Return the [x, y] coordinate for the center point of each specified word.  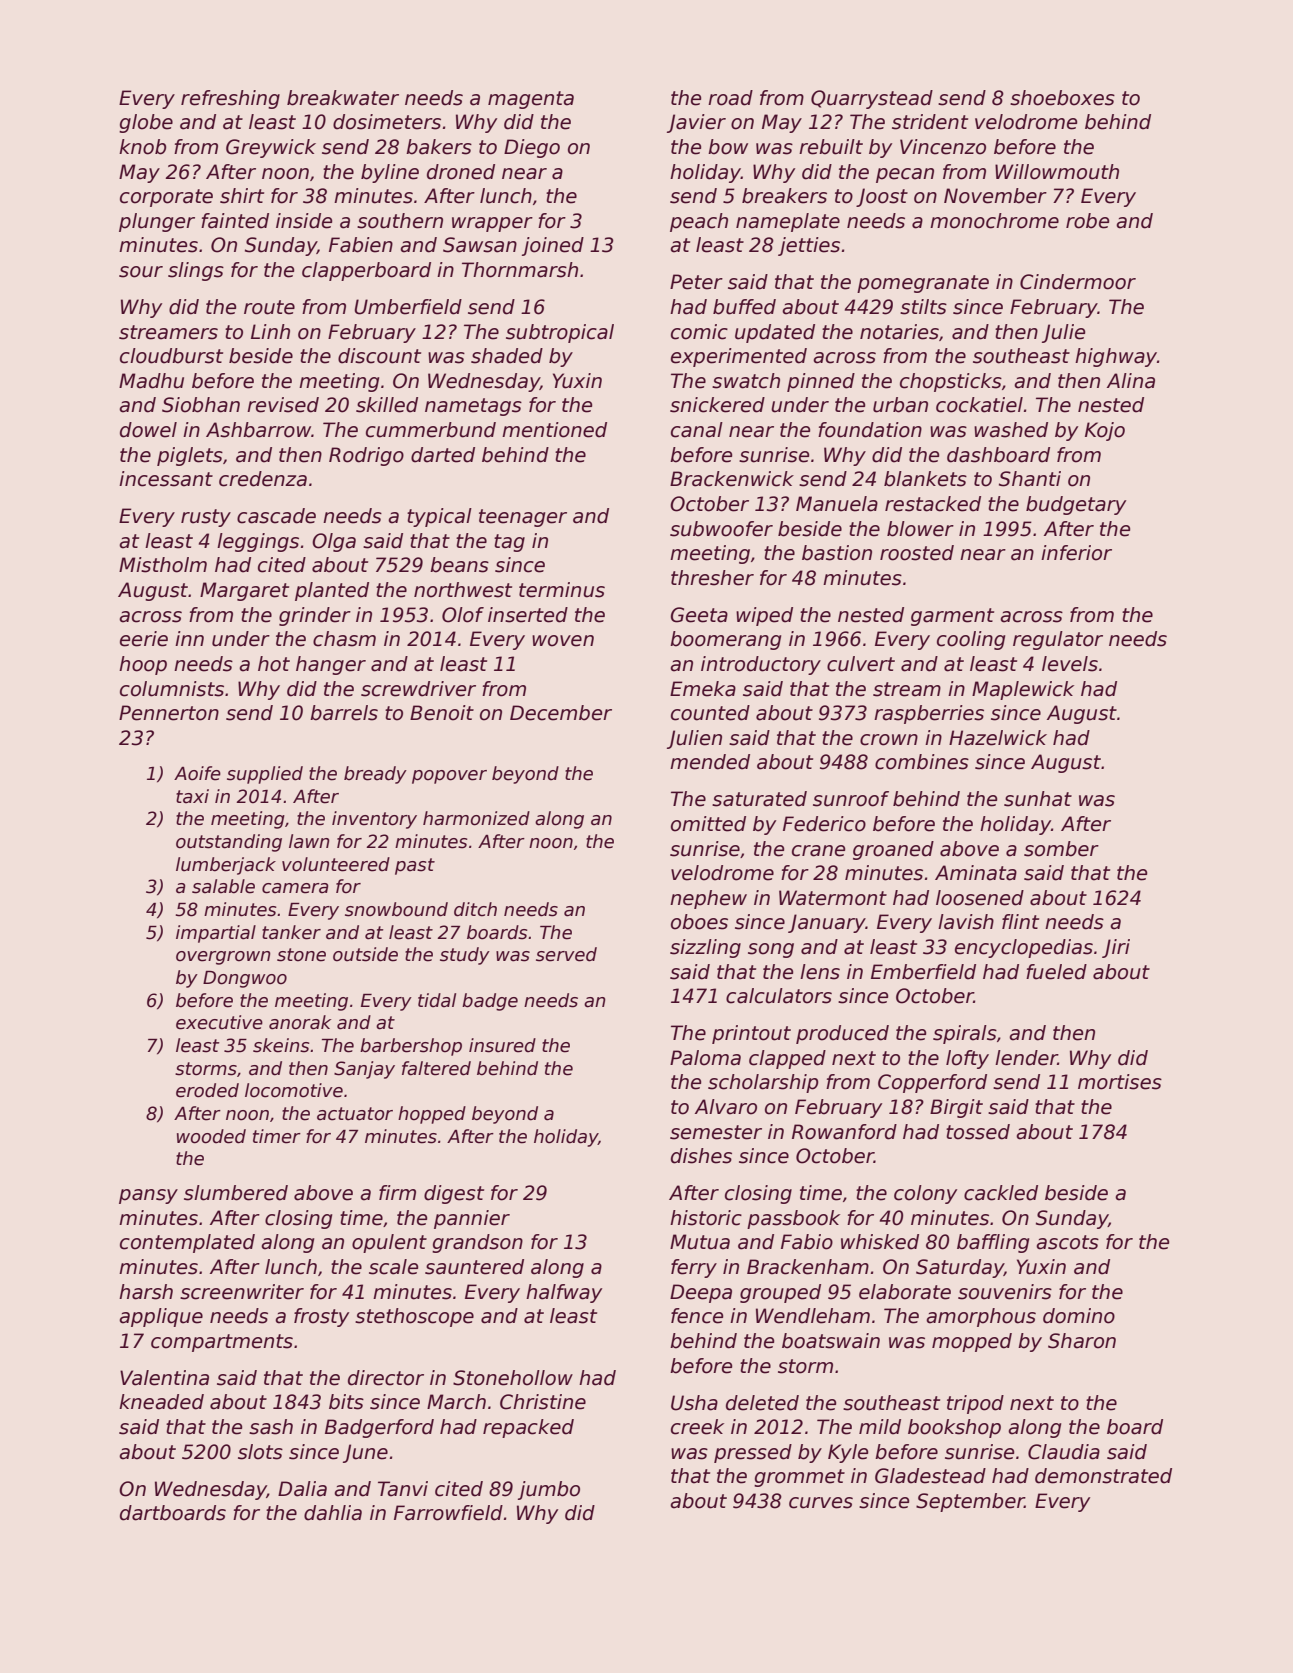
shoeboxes [1062, 98]
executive [219, 1022]
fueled [1056, 972]
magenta [531, 100]
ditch [475, 909]
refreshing [230, 99]
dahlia [333, 1513]
